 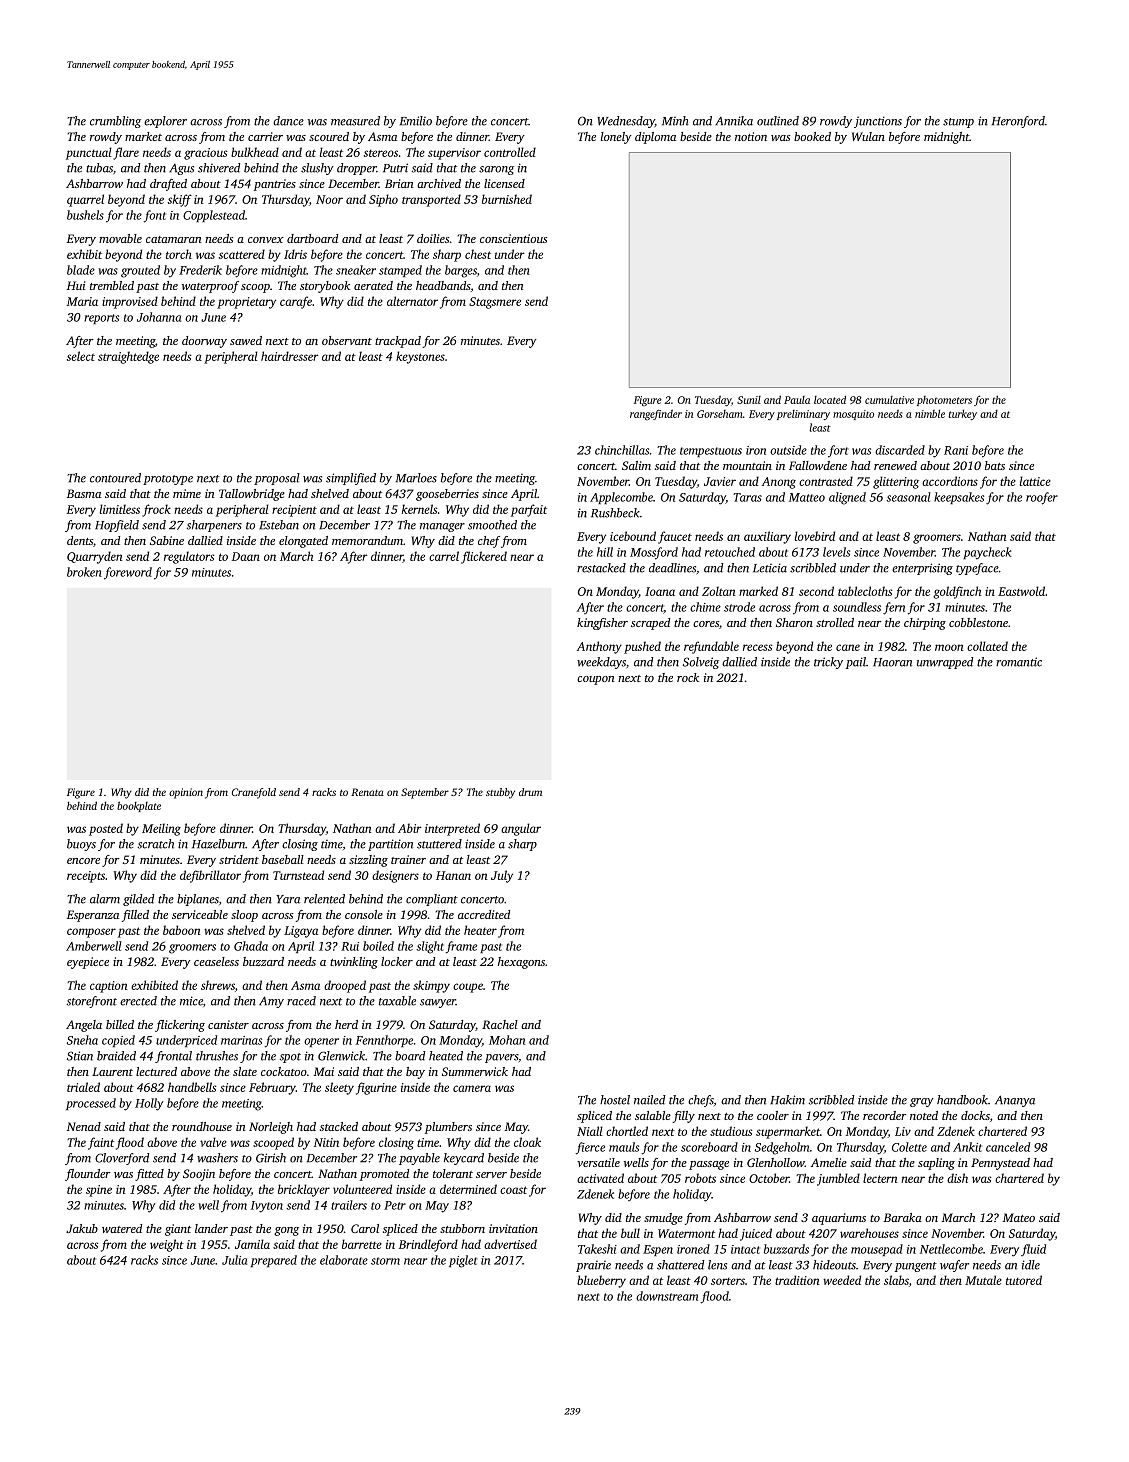 I want to click on Julia, so click(x=234, y=1260).
